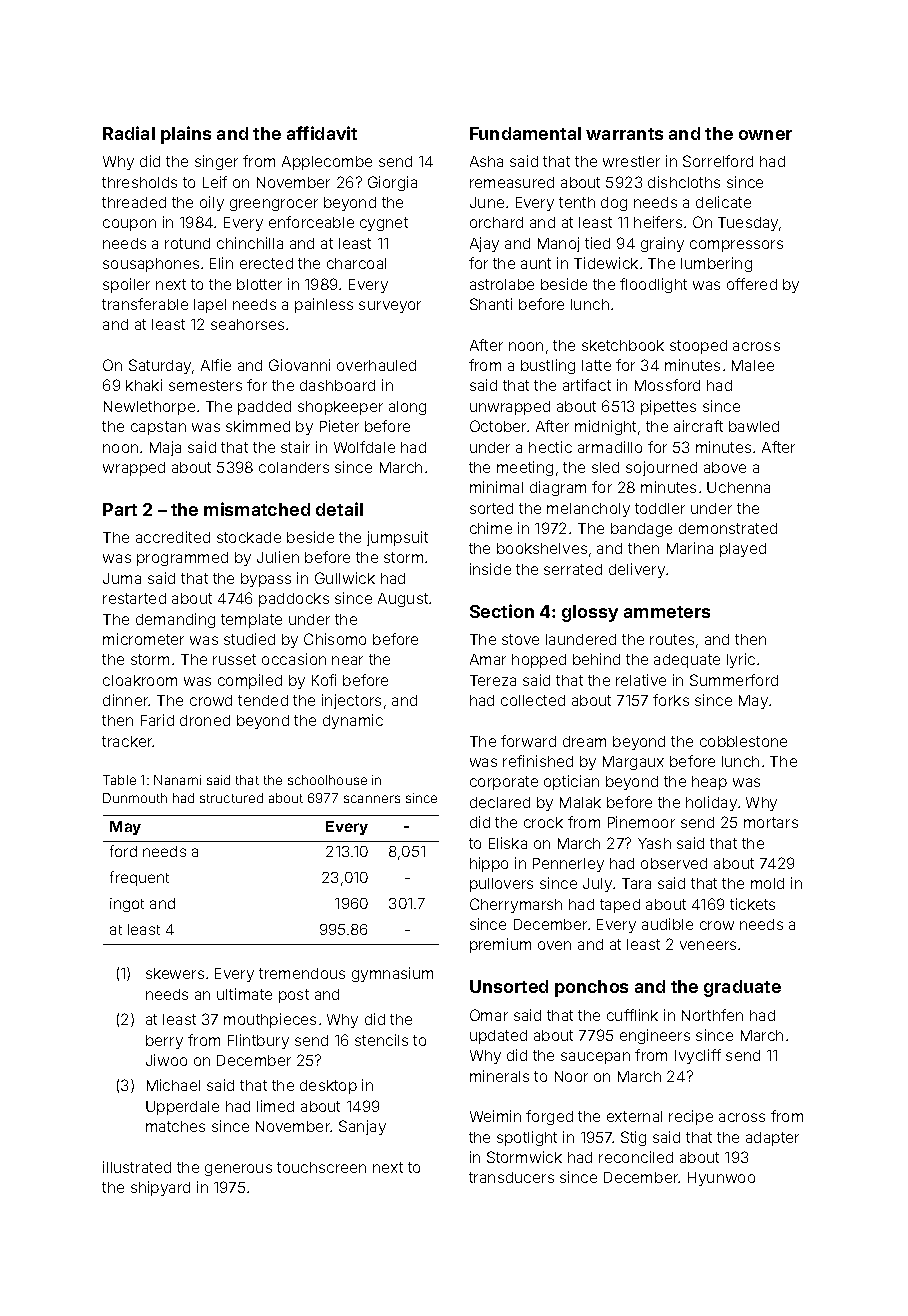  What do you see at coordinates (244, 994) in the page?
I see `ultimate` at bounding box center [244, 994].
